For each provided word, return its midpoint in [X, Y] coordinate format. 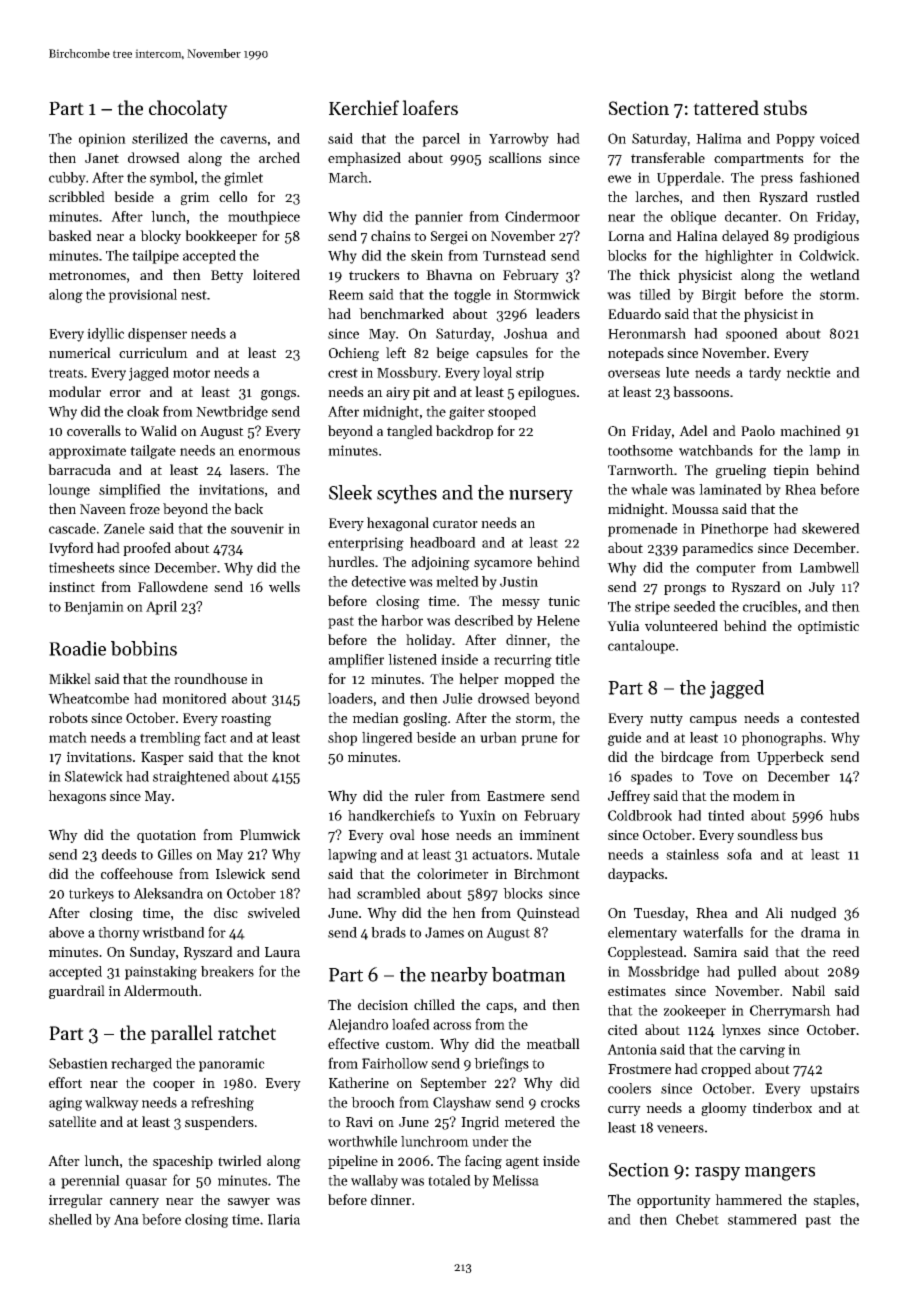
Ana [126, 1219]
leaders [558, 313]
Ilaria [284, 1219]
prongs [685, 590]
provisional [142, 296]
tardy [765, 374]
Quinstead [548, 914]
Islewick [240, 873]
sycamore [503, 565]
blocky [160, 237]
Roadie [77, 648]
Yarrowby [519, 140]
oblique [693, 218]
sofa [739, 854]
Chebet [697, 1219]
